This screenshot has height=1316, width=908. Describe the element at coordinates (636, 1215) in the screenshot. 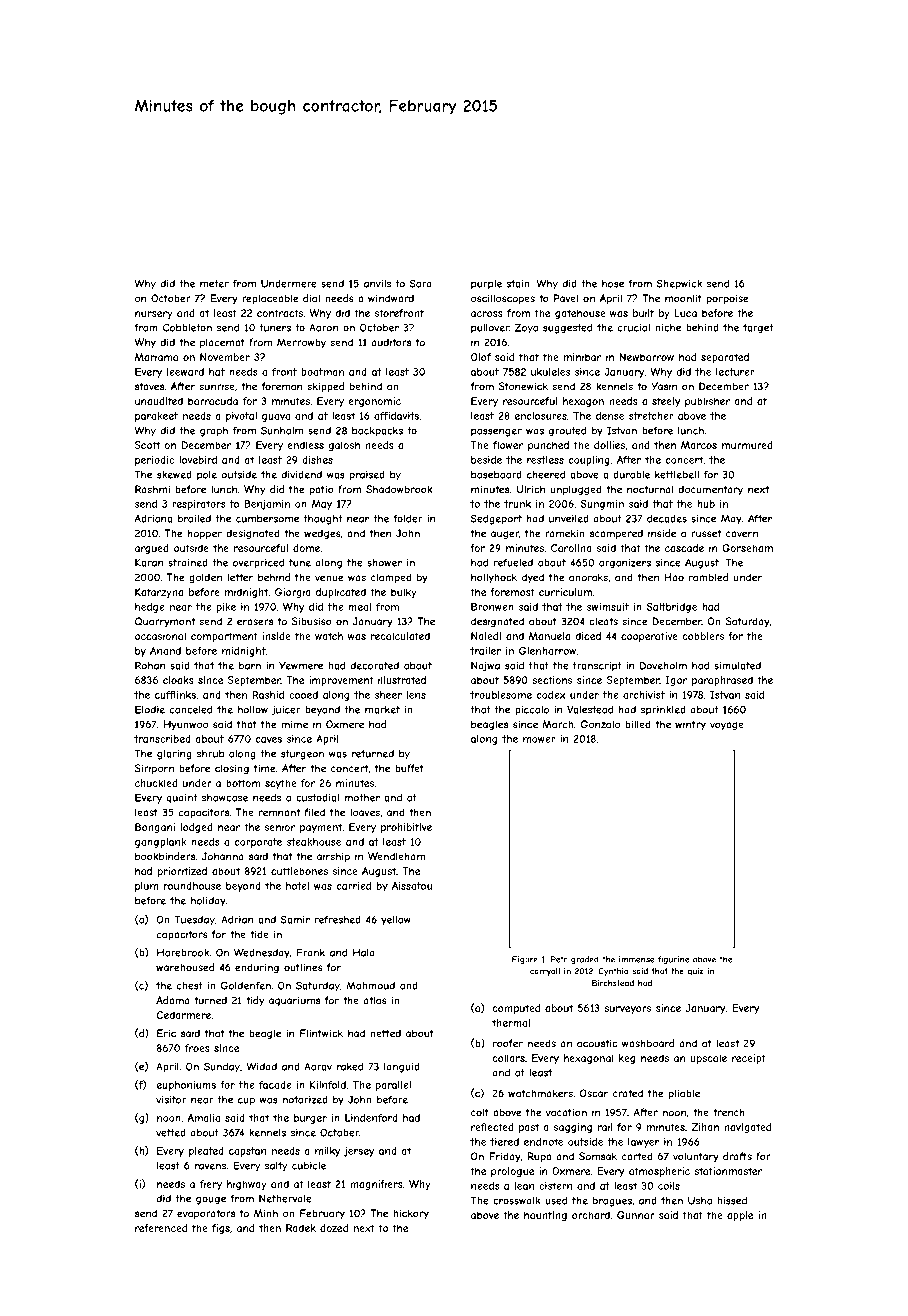

I see `Gunnar` at that location.
